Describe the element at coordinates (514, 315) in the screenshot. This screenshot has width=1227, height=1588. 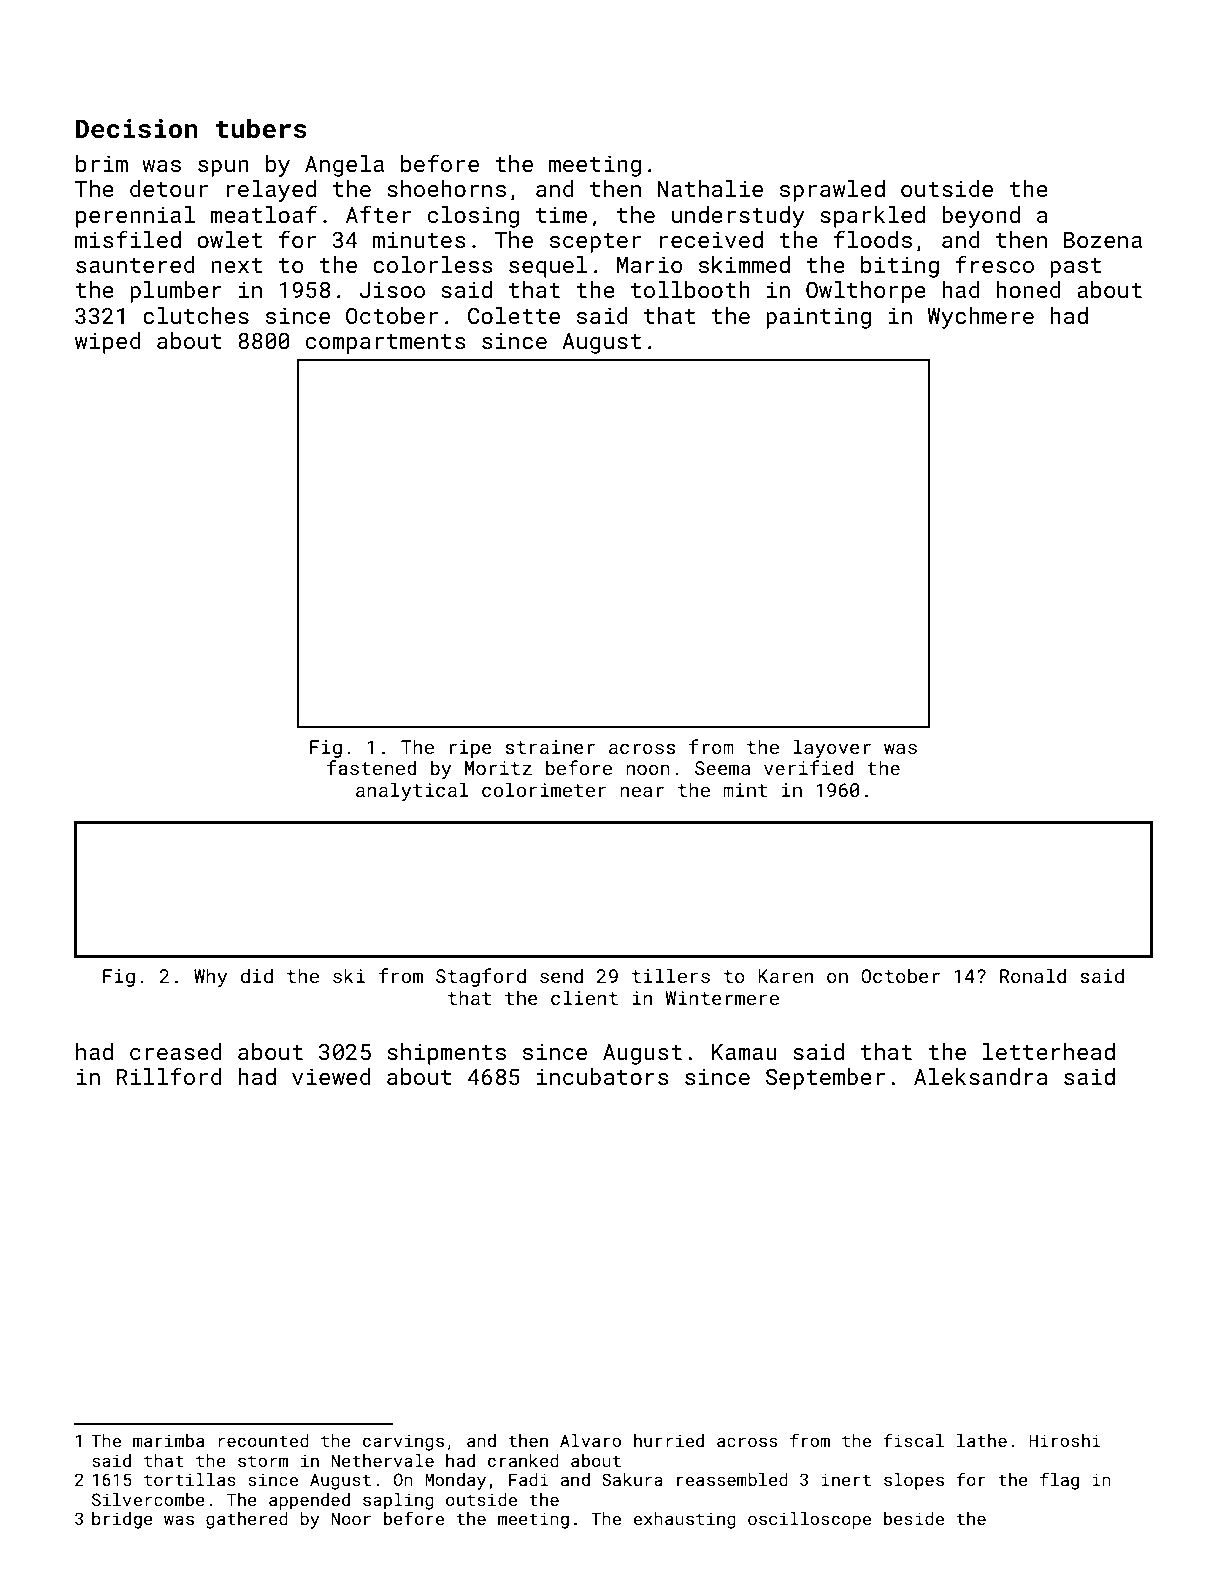
I see `Colette` at that location.
